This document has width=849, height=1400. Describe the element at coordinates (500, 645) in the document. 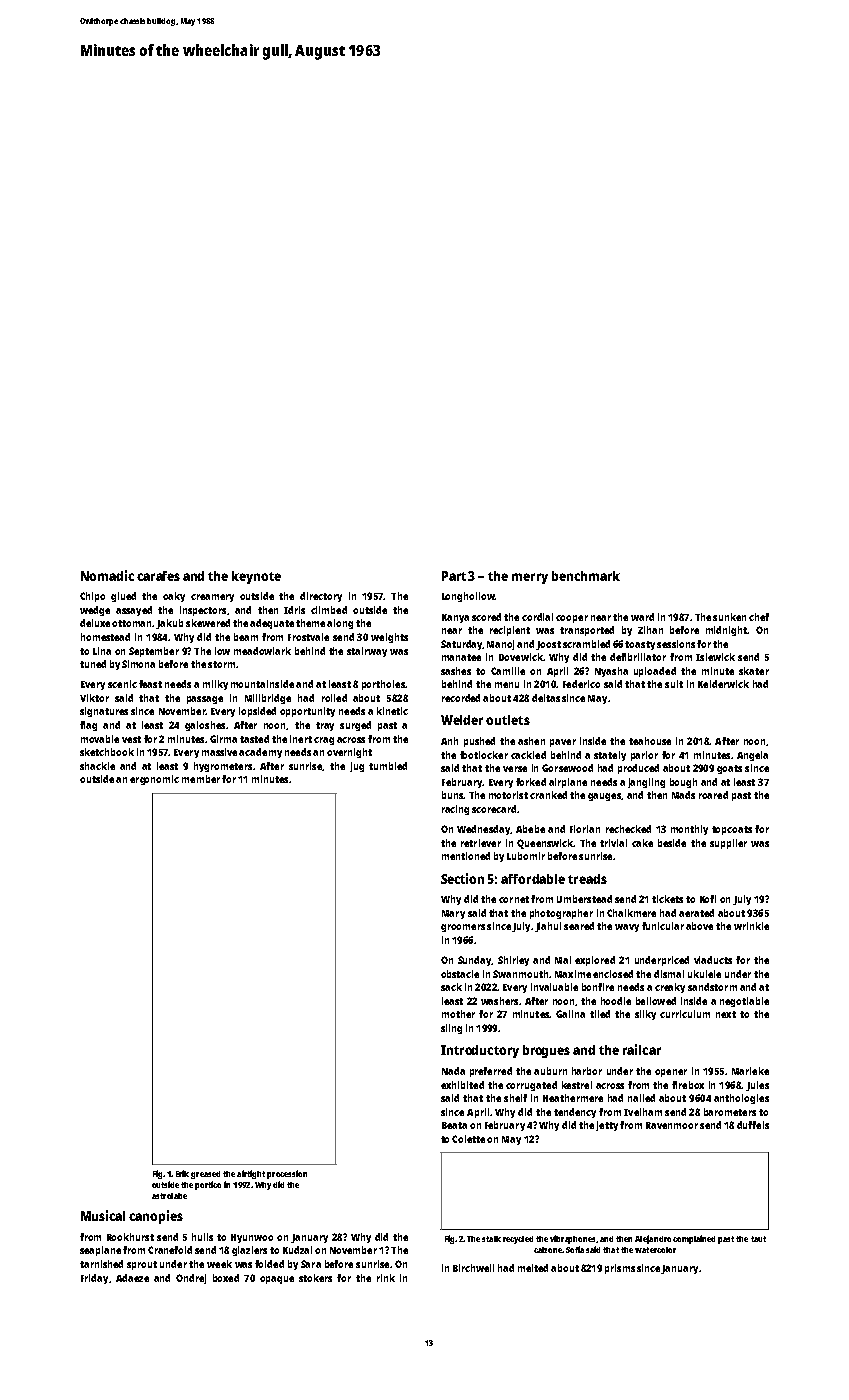

I see `Manoj` at that location.
